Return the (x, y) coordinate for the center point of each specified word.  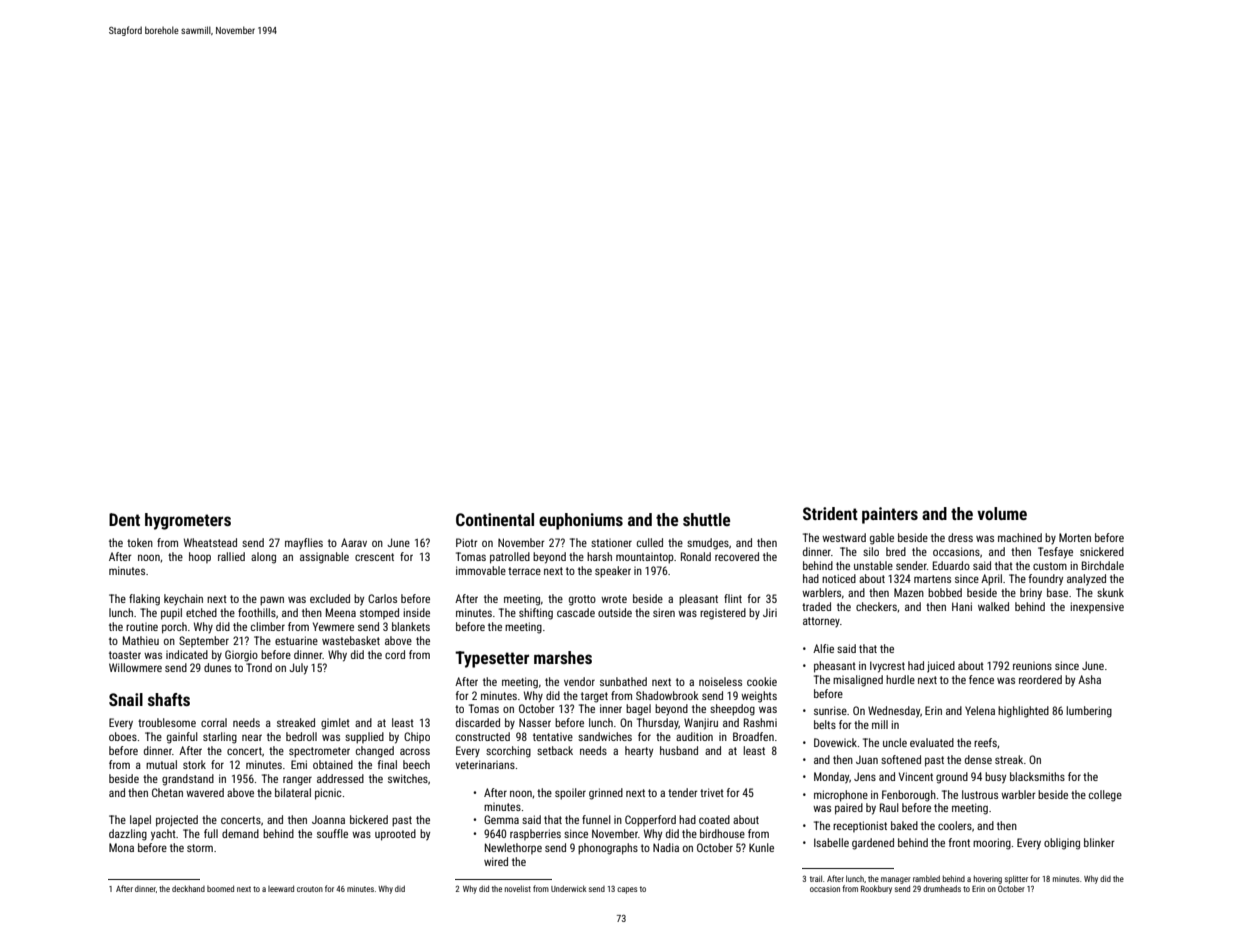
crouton (310, 889)
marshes (563, 657)
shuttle (706, 519)
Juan (867, 760)
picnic (328, 794)
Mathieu (141, 640)
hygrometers (188, 521)
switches (408, 778)
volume (1002, 513)
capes (627, 890)
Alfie (823, 648)
